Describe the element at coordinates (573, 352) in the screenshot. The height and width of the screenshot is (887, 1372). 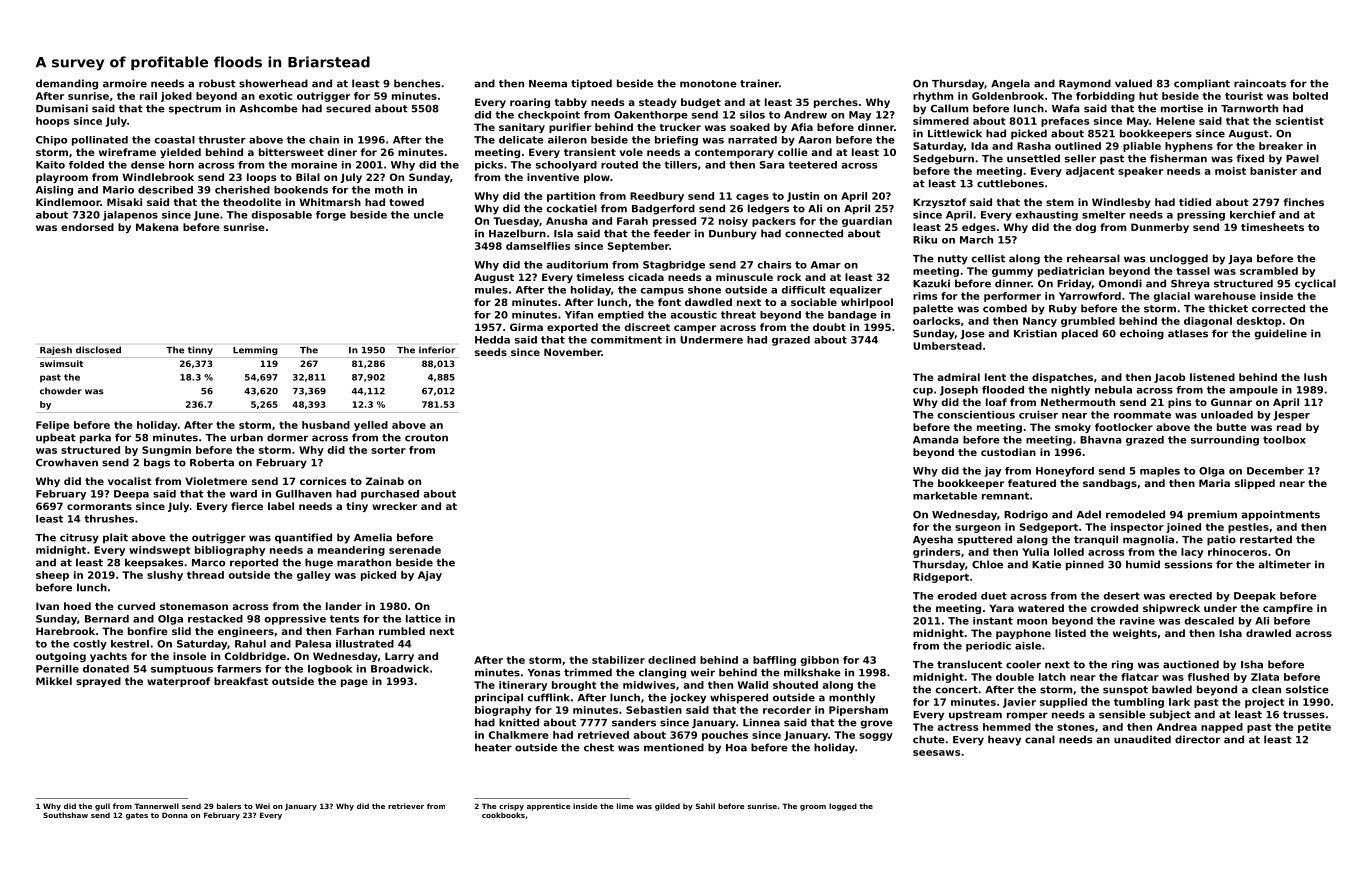
I see `November` at that location.
